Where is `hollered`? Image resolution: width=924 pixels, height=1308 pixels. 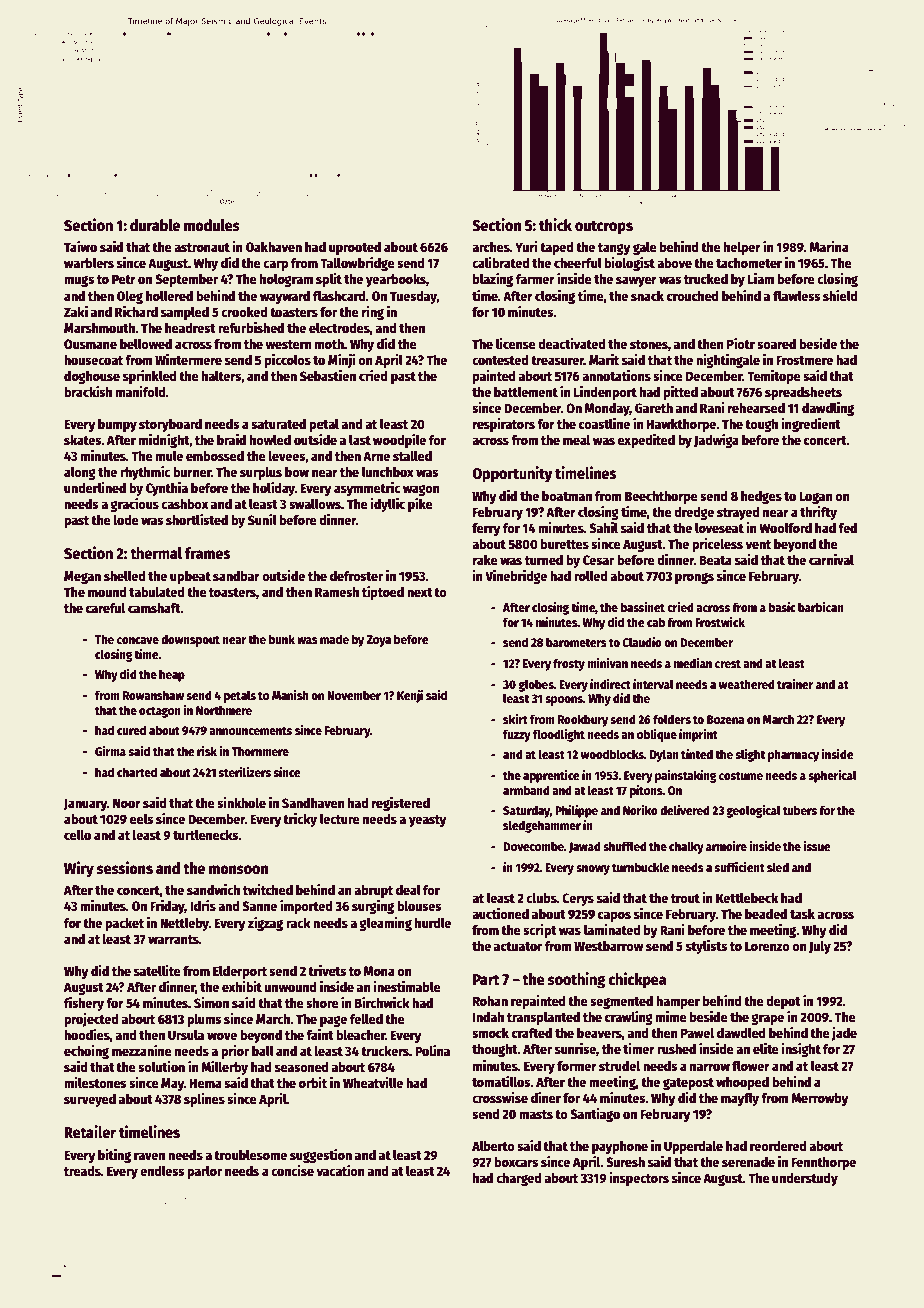
hollered is located at coordinates (169, 295).
